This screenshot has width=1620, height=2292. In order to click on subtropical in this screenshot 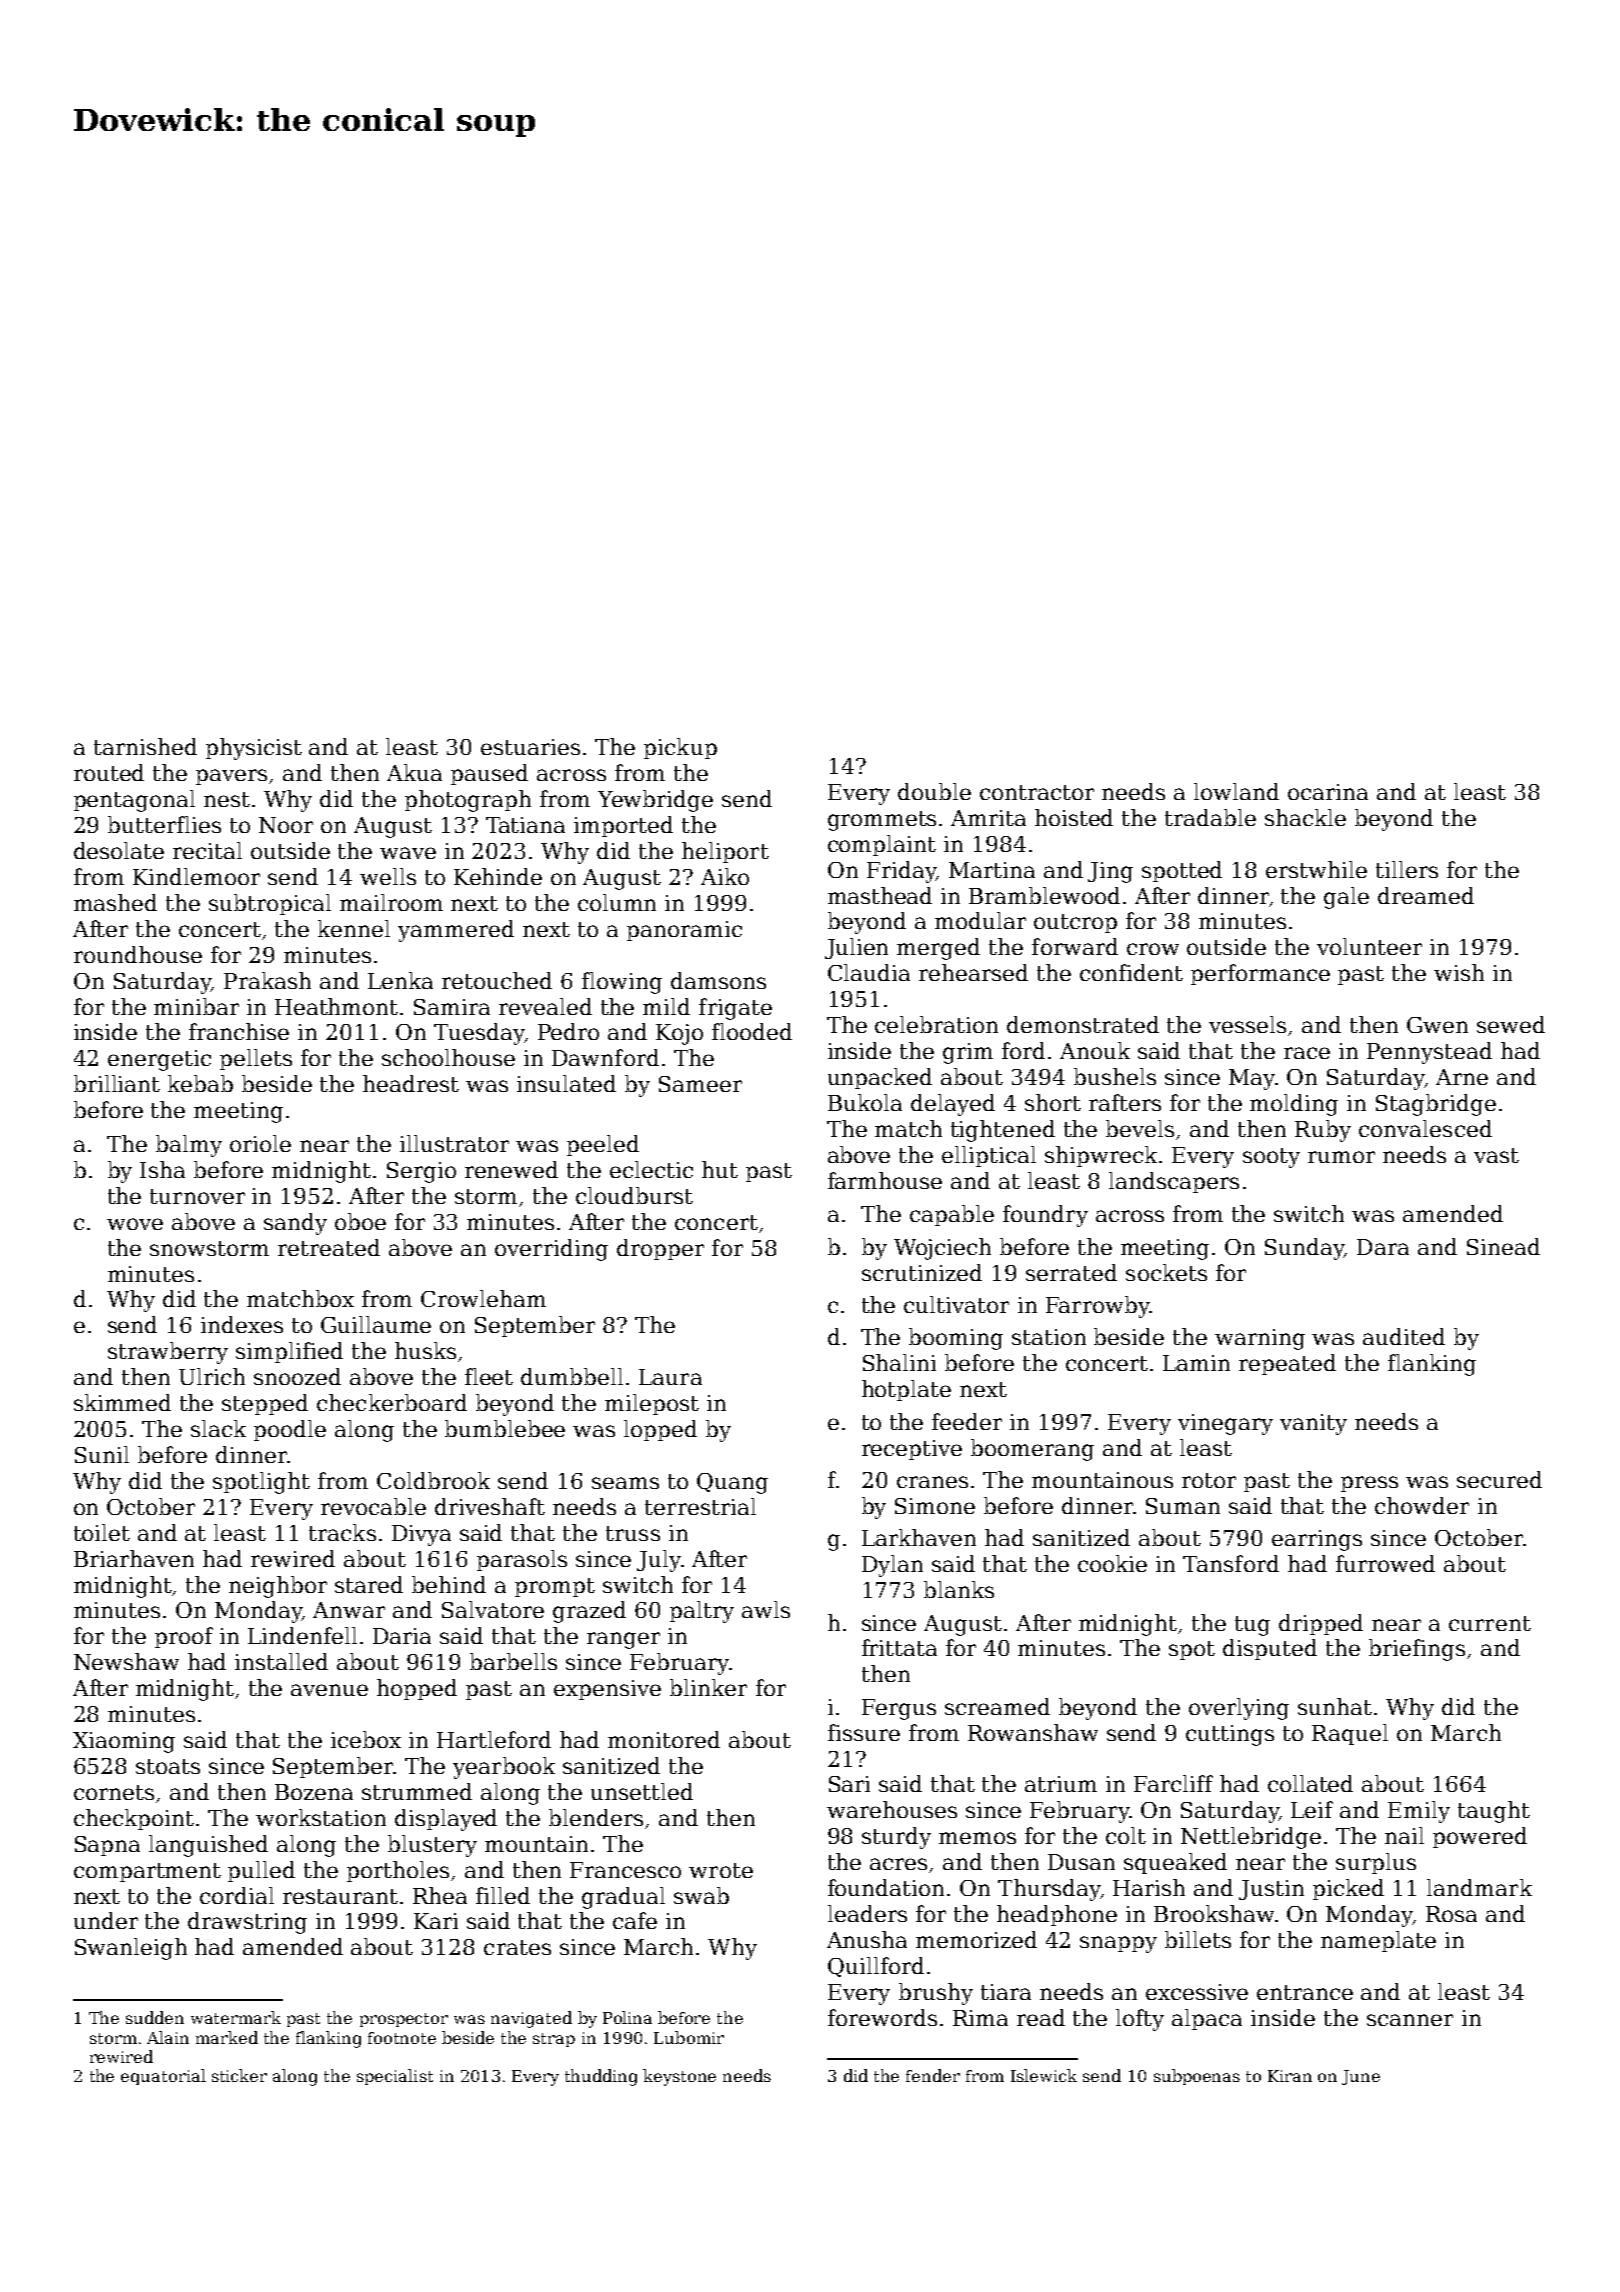, I will do `click(270, 904)`.
